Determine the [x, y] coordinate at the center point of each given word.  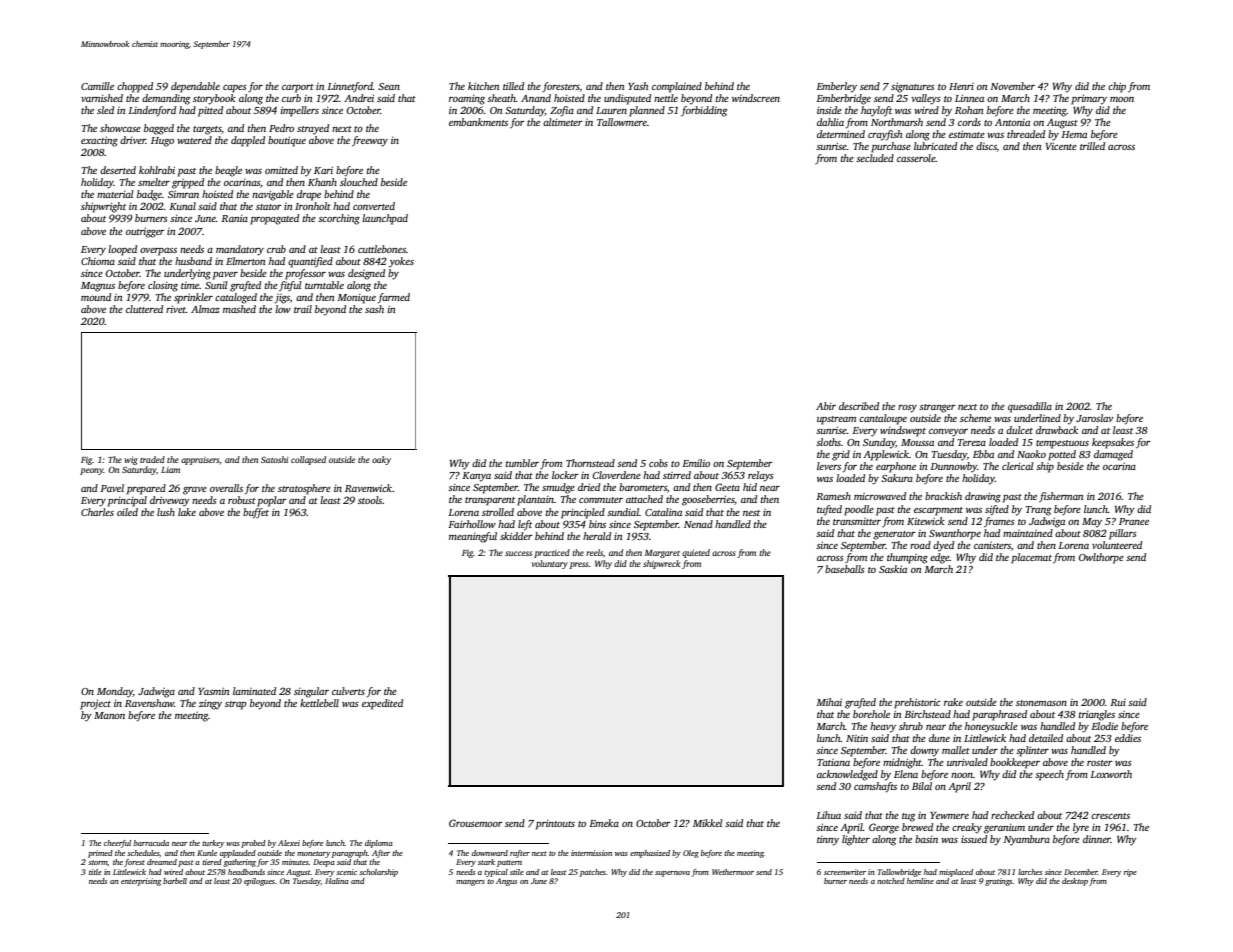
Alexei [289, 843]
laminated [254, 691]
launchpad [385, 219]
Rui [1118, 702]
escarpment [938, 511]
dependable [195, 87]
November [1012, 86]
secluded [875, 158]
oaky [381, 460]
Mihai [829, 702]
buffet [256, 513]
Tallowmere [622, 122]
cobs [658, 463]
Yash [638, 86]
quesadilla [1030, 407]
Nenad [698, 524]
